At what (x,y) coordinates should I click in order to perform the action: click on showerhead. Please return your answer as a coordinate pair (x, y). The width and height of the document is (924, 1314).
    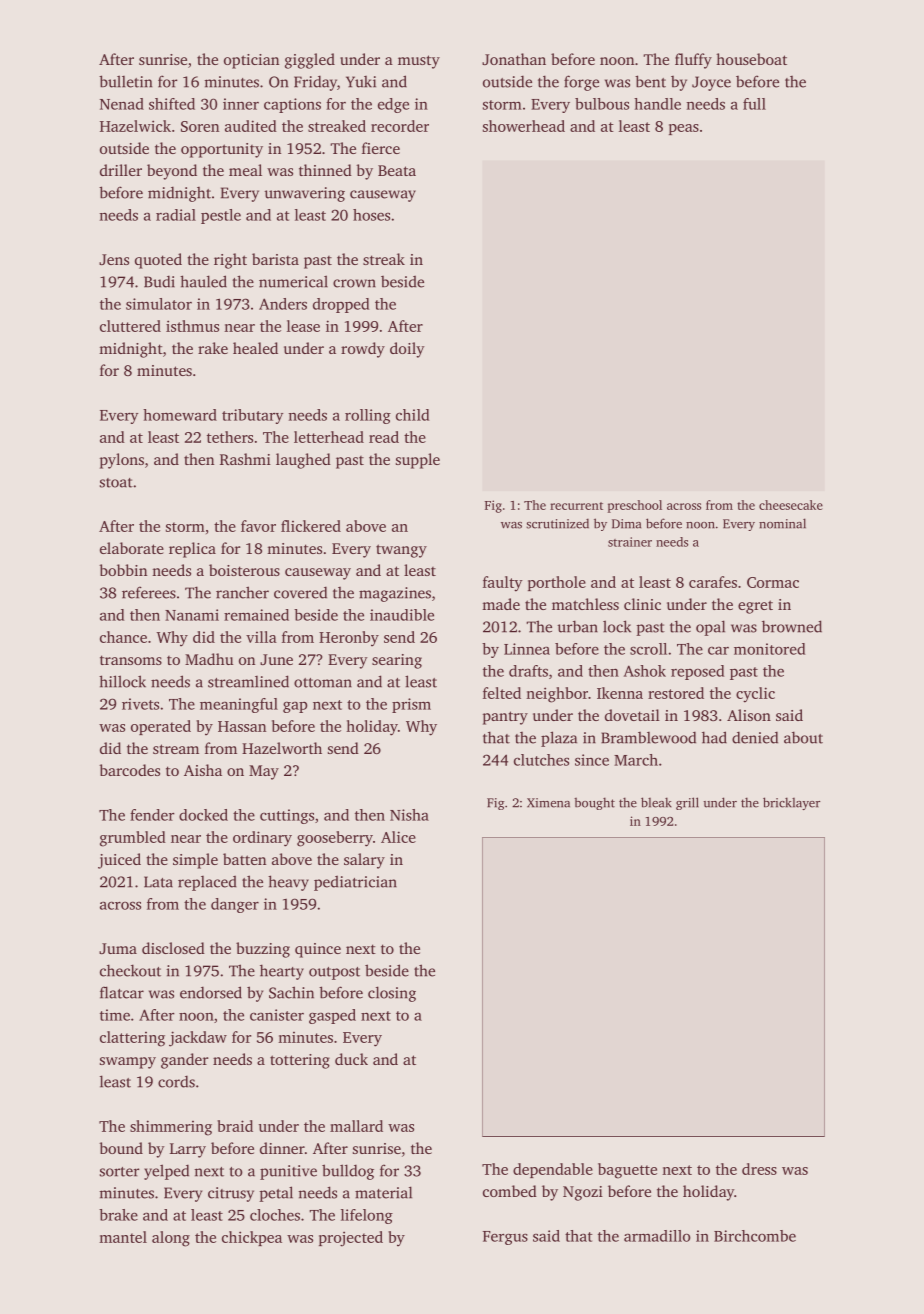
    Looking at the image, I should click on (524, 126).
